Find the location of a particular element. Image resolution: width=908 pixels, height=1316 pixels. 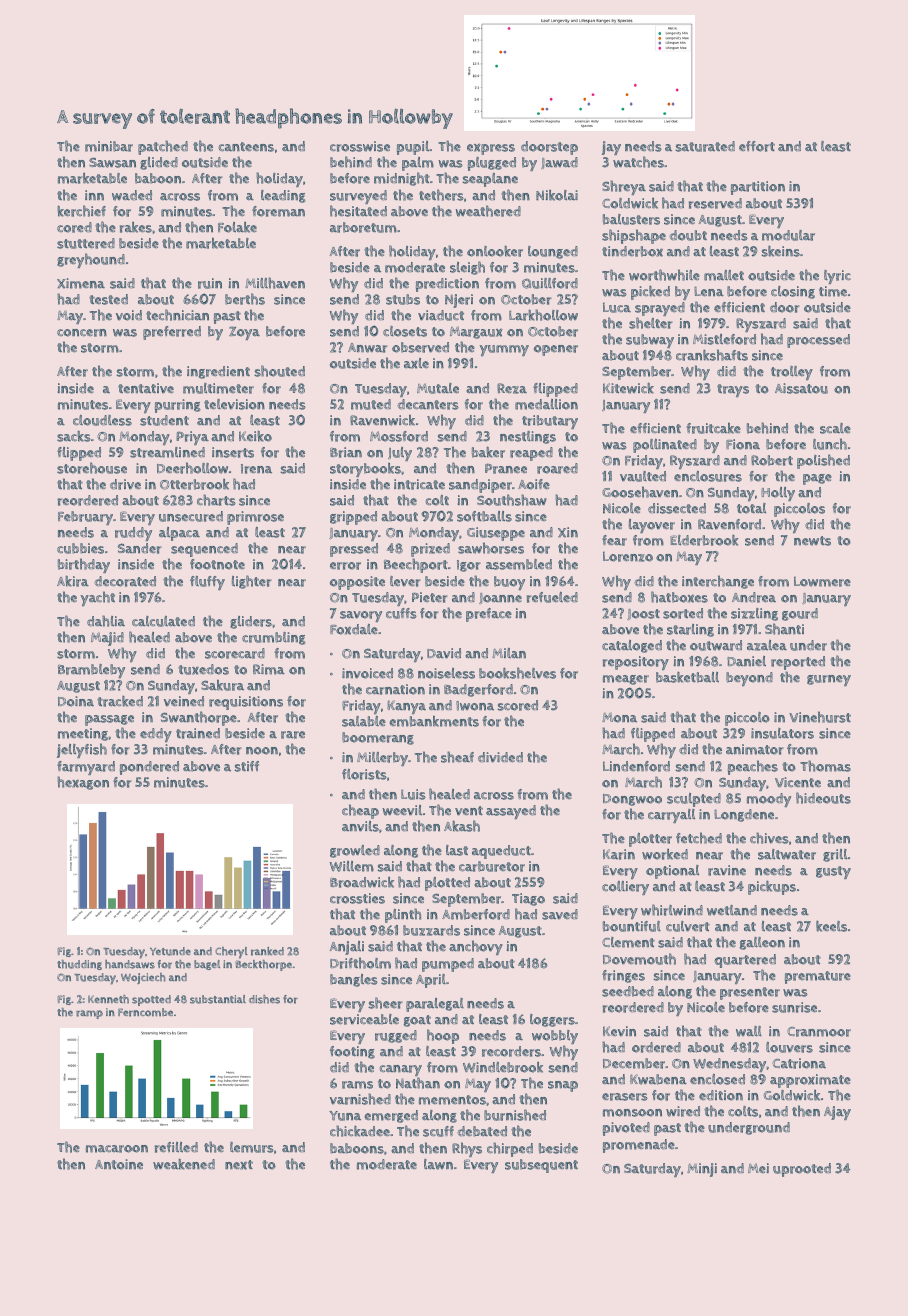

Robert is located at coordinates (772, 460).
